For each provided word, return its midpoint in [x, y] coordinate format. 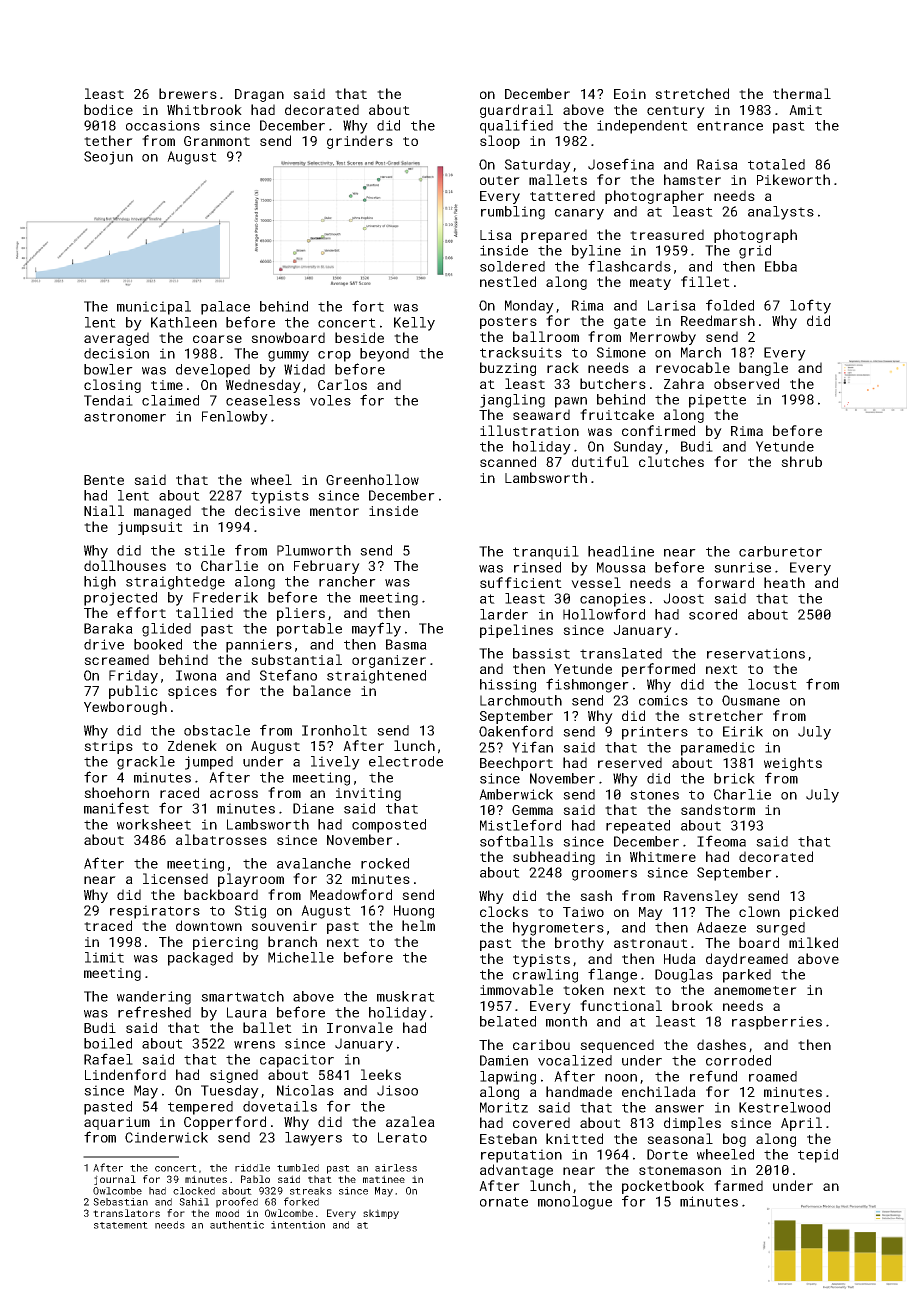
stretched [692, 93]
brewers [188, 93]
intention [298, 1225]
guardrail [516, 111]
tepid [818, 1156]
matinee [384, 1179]
